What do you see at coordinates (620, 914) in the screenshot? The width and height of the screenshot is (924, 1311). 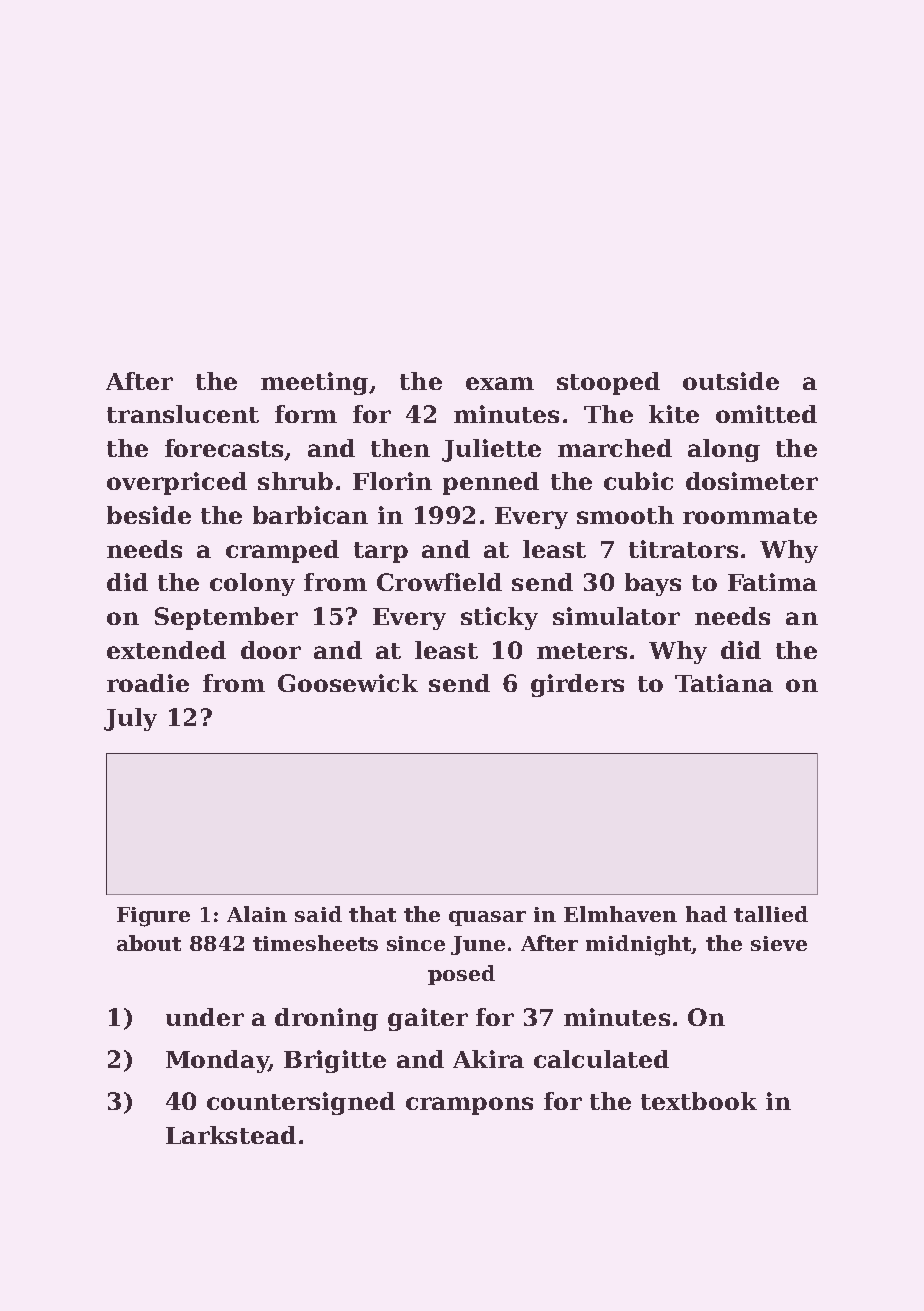 I see `Elmhaven` at bounding box center [620, 914].
